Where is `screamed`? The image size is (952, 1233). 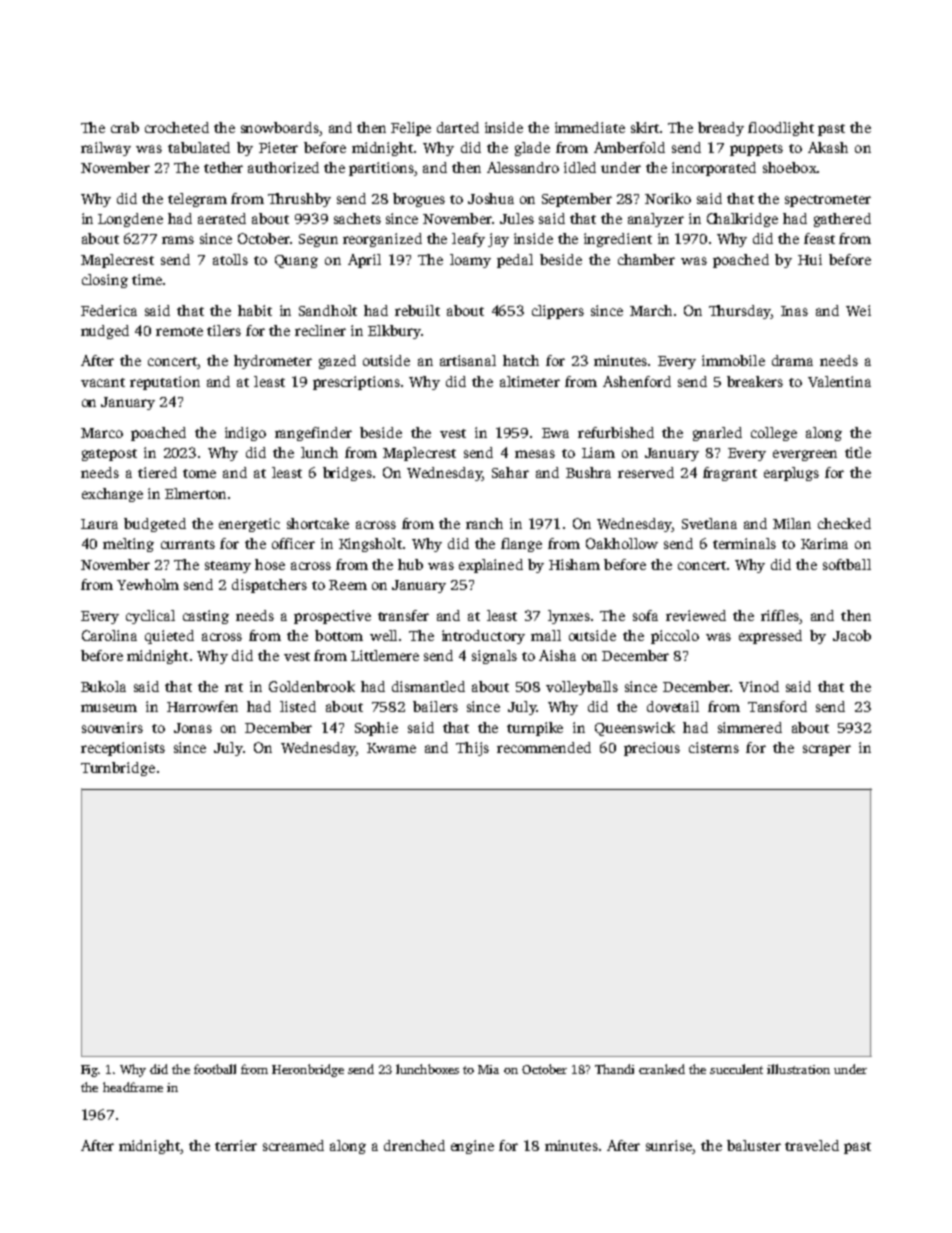
screamed is located at coordinates (293, 1145).
